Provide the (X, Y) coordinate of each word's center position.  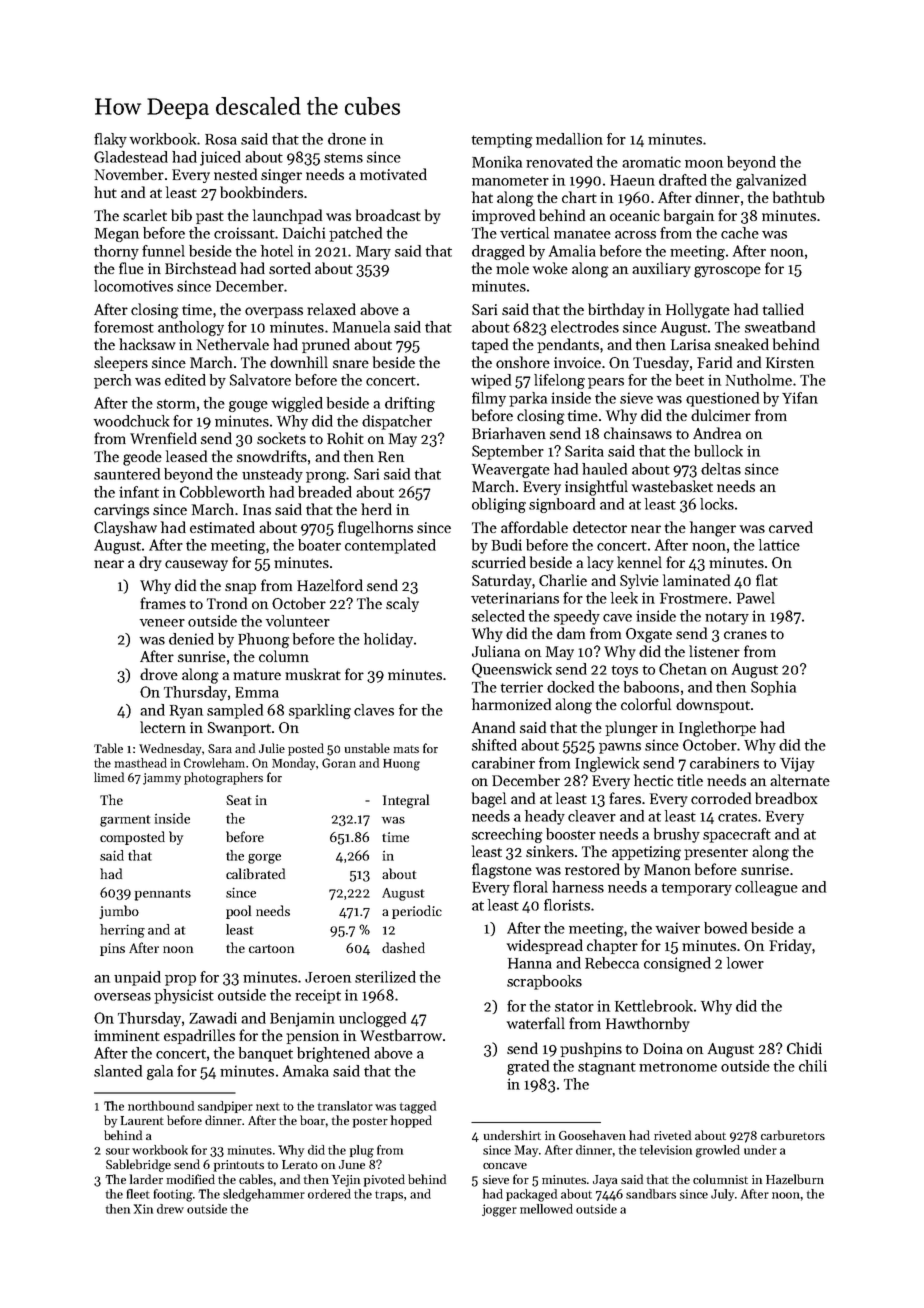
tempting (502, 140)
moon (704, 164)
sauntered (127, 474)
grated (528, 1067)
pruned (326, 345)
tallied (783, 309)
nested (235, 174)
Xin (143, 1209)
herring (122, 931)
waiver (678, 928)
